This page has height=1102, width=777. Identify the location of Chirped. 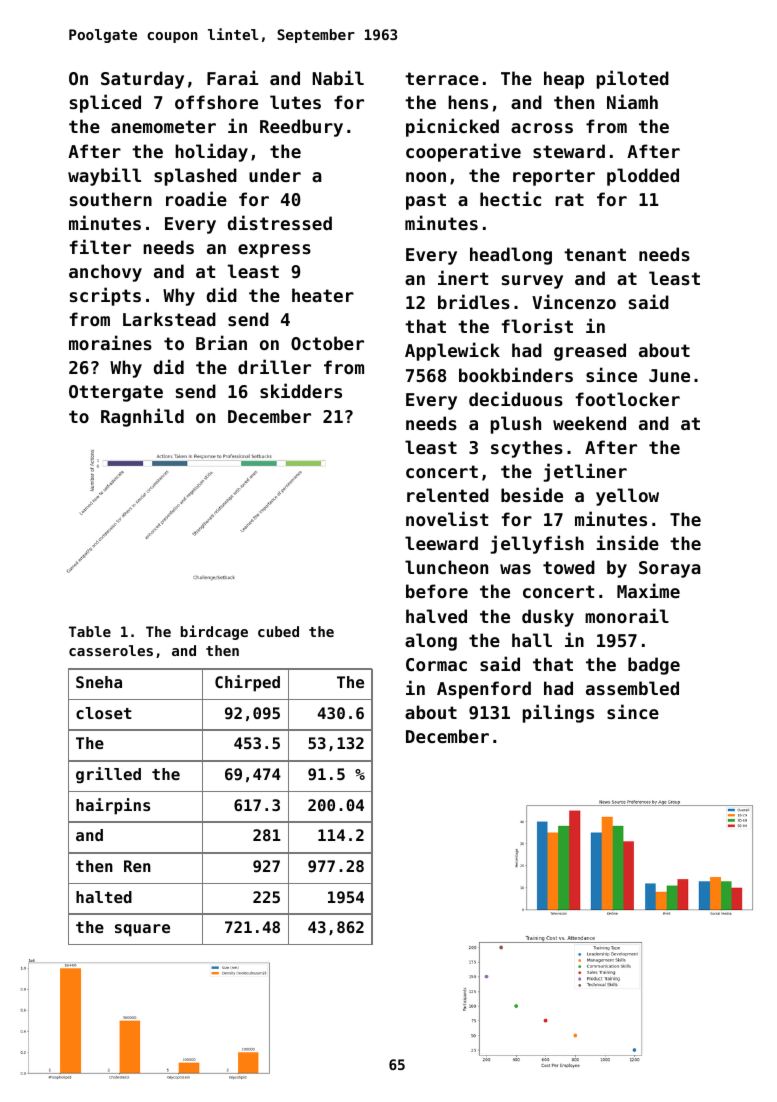
(247, 683).
